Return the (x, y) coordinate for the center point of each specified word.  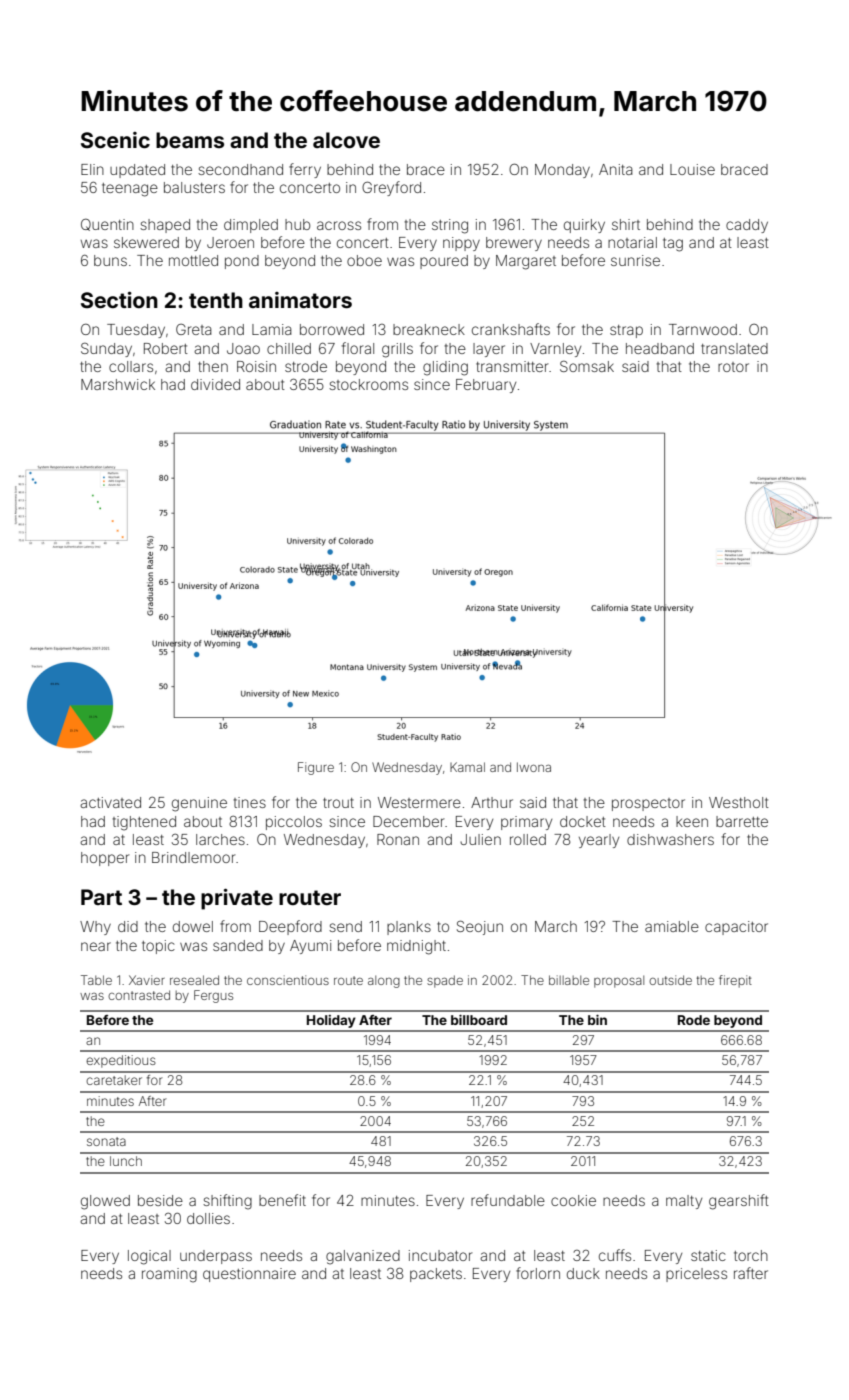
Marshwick (118, 384)
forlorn (538, 1273)
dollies (208, 1218)
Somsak (587, 366)
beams (190, 140)
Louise (692, 169)
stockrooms (368, 384)
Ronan (398, 839)
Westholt (739, 802)
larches (220, 839)
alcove (346, 140)
